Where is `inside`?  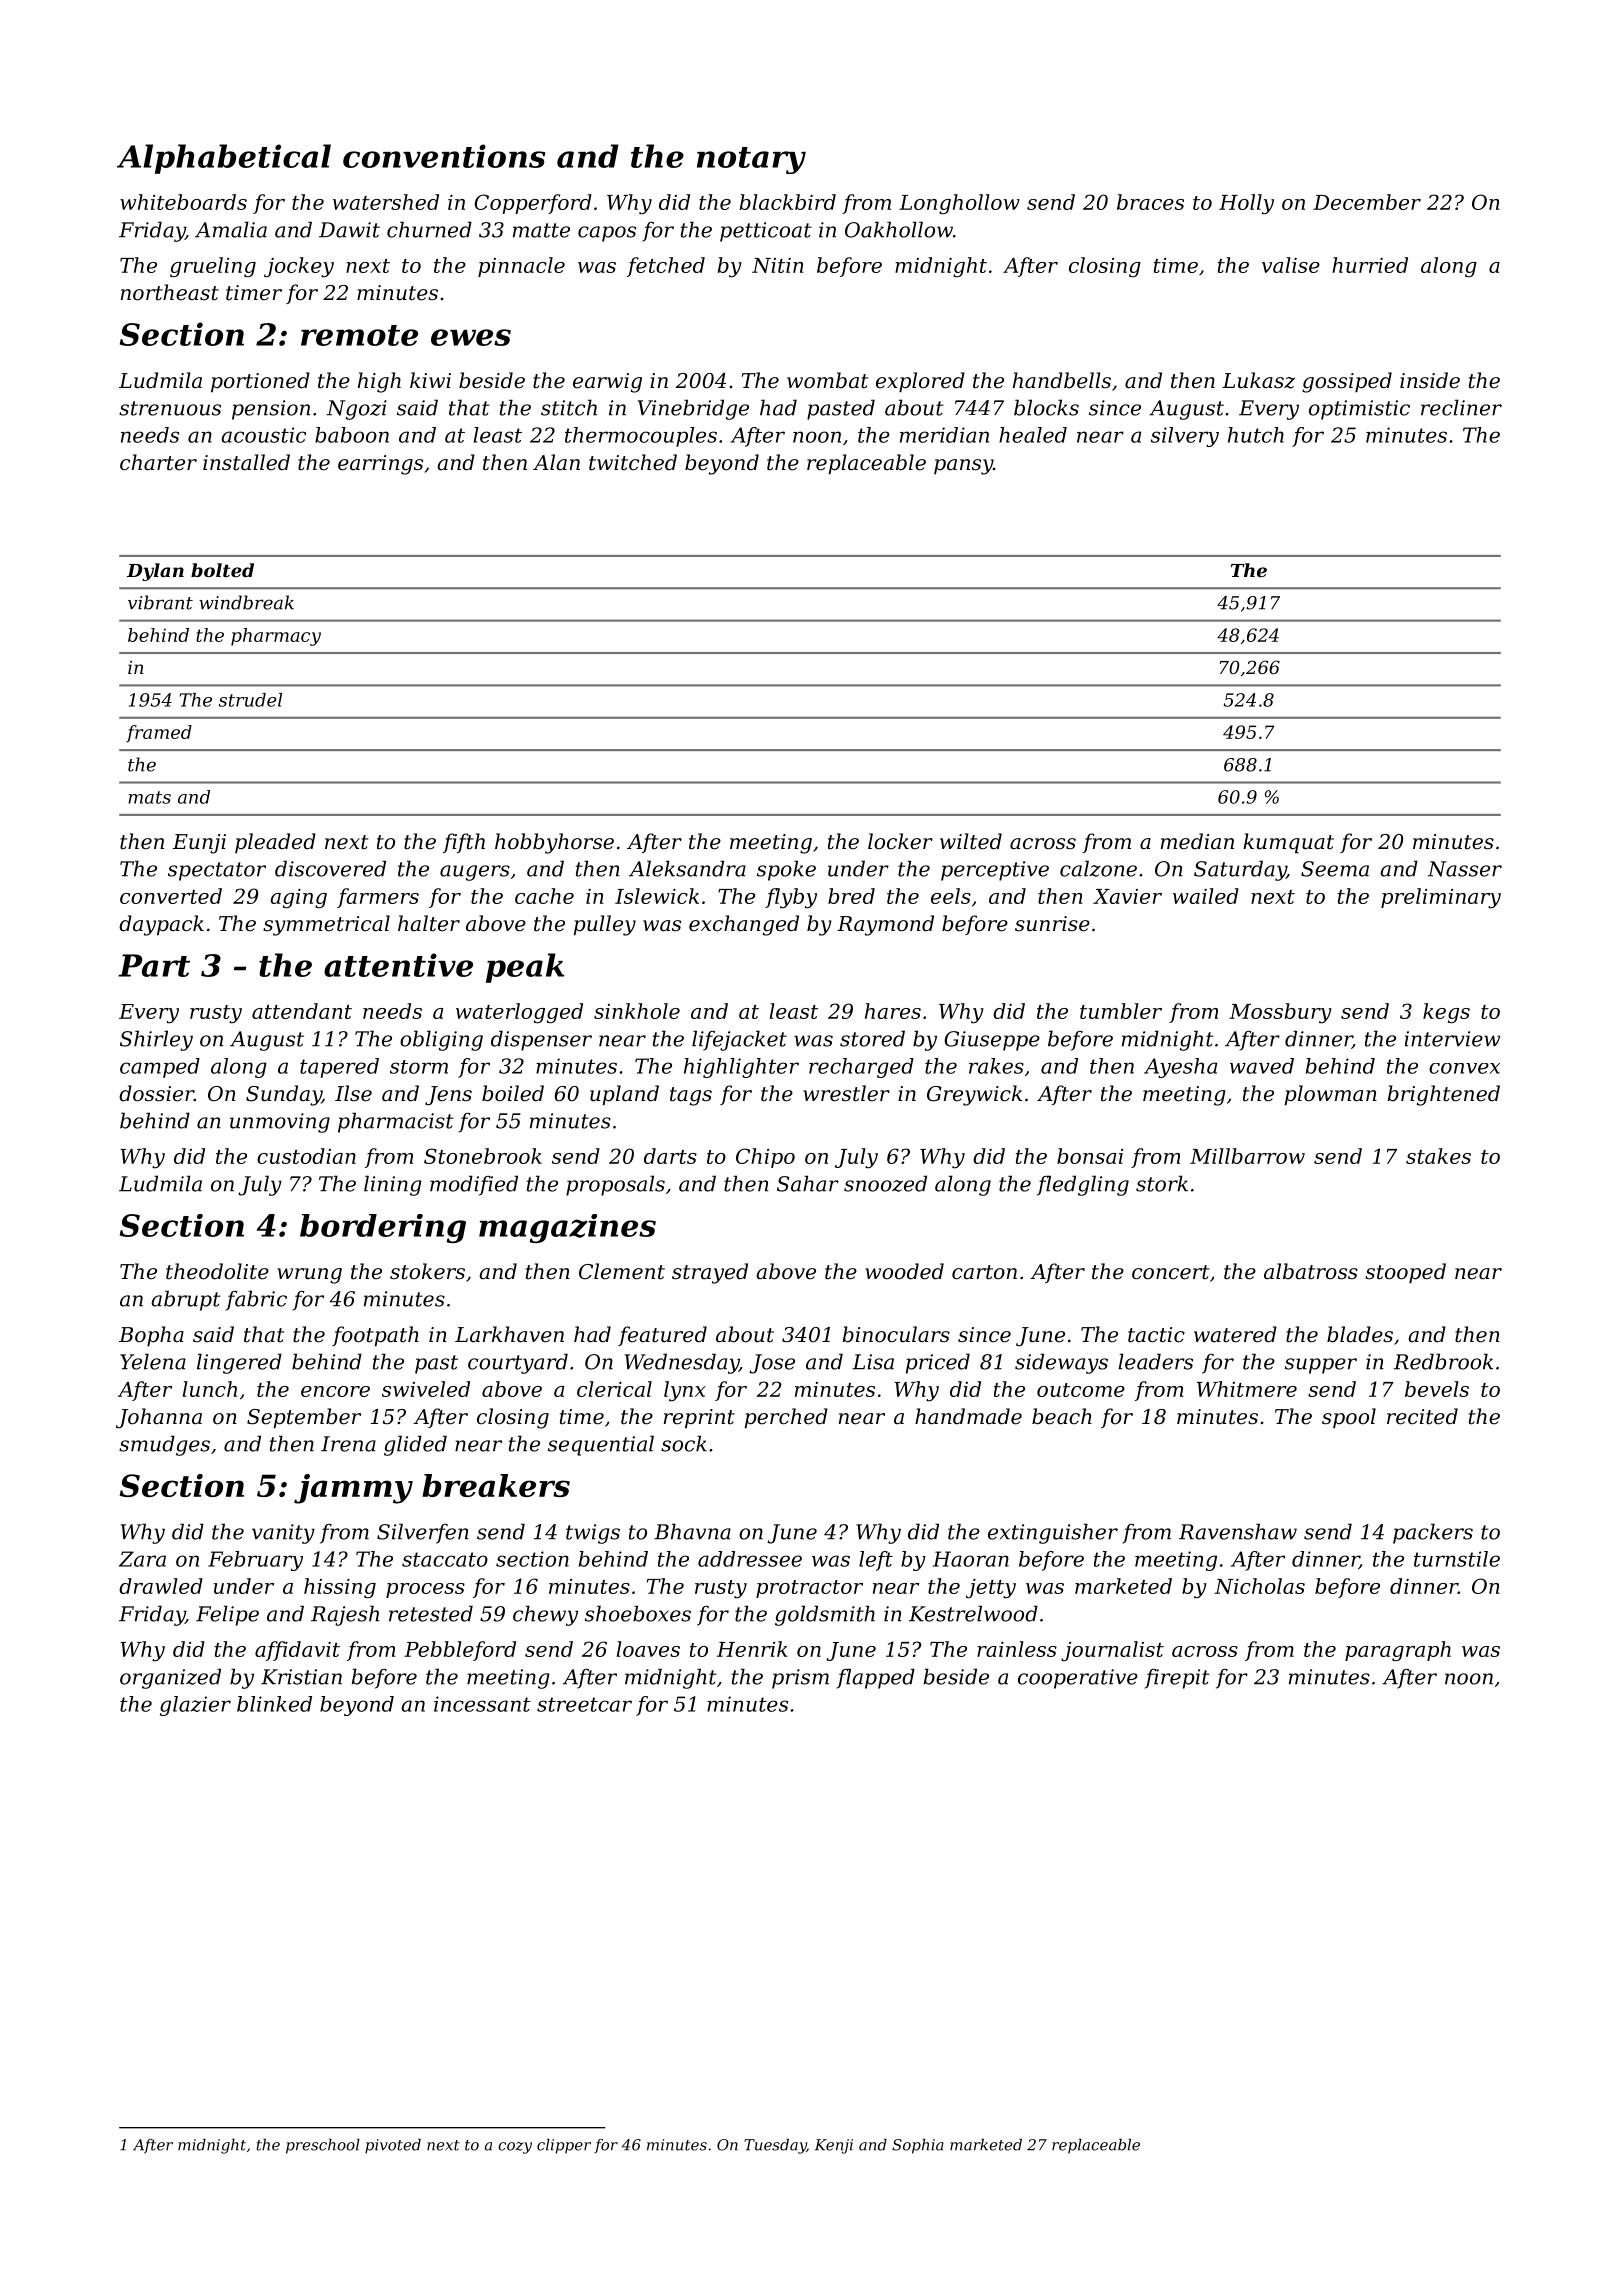 inside is located at coordinates (1430, 380).
